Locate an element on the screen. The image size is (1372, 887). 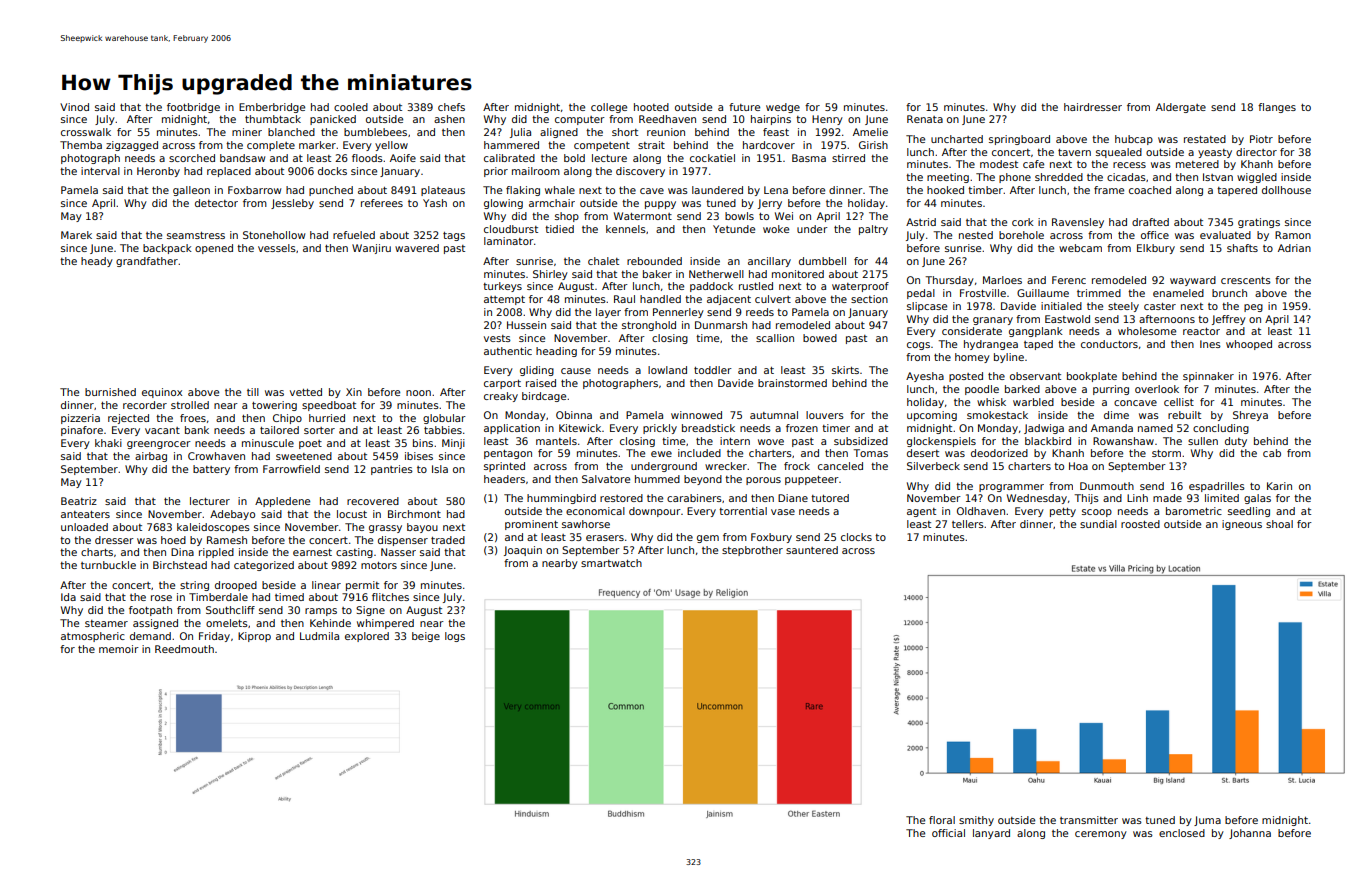
Reedmouth is located at coordinates (184, 649).
